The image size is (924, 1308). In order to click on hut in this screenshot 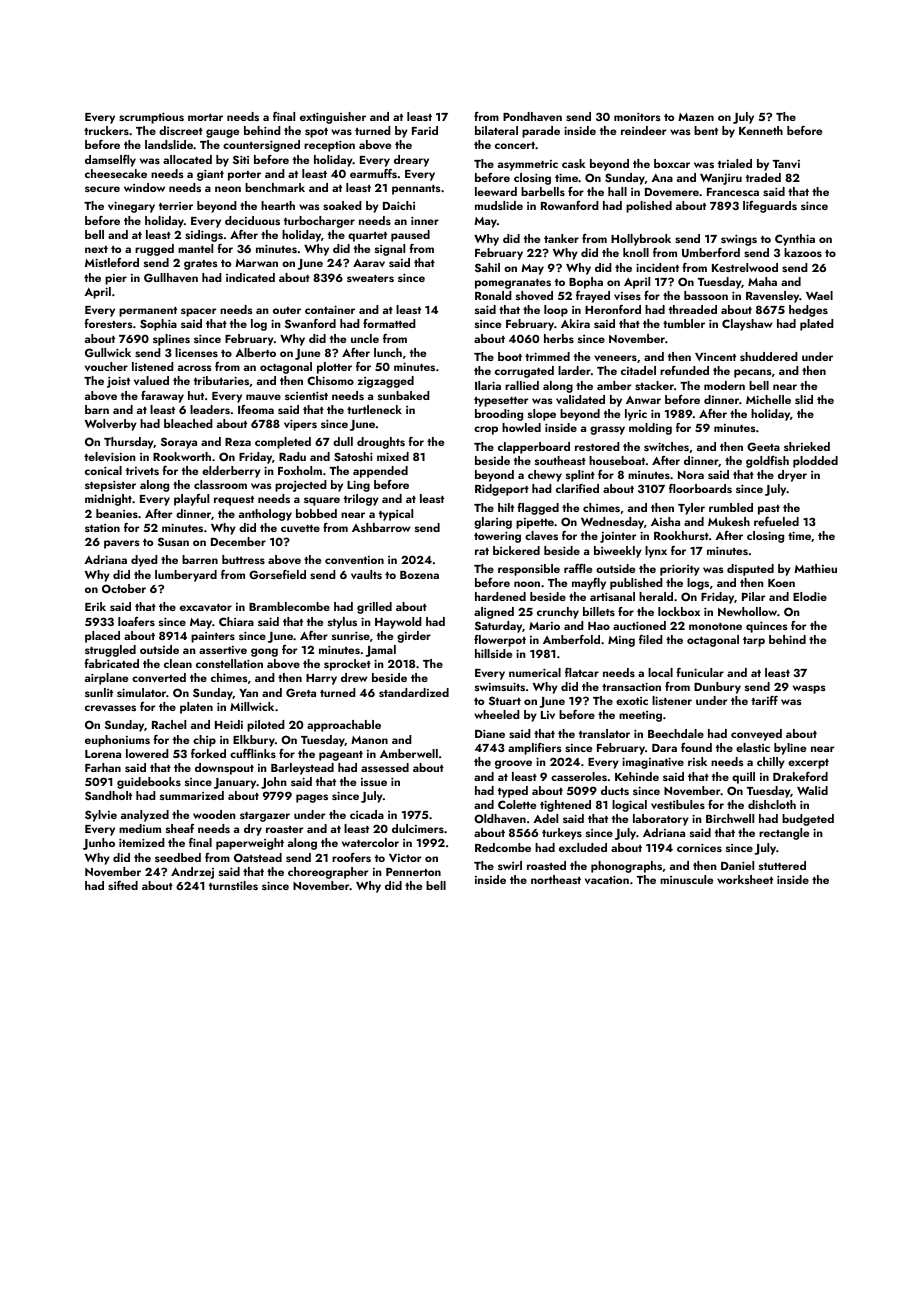, I will do `click(196, 395)`.
